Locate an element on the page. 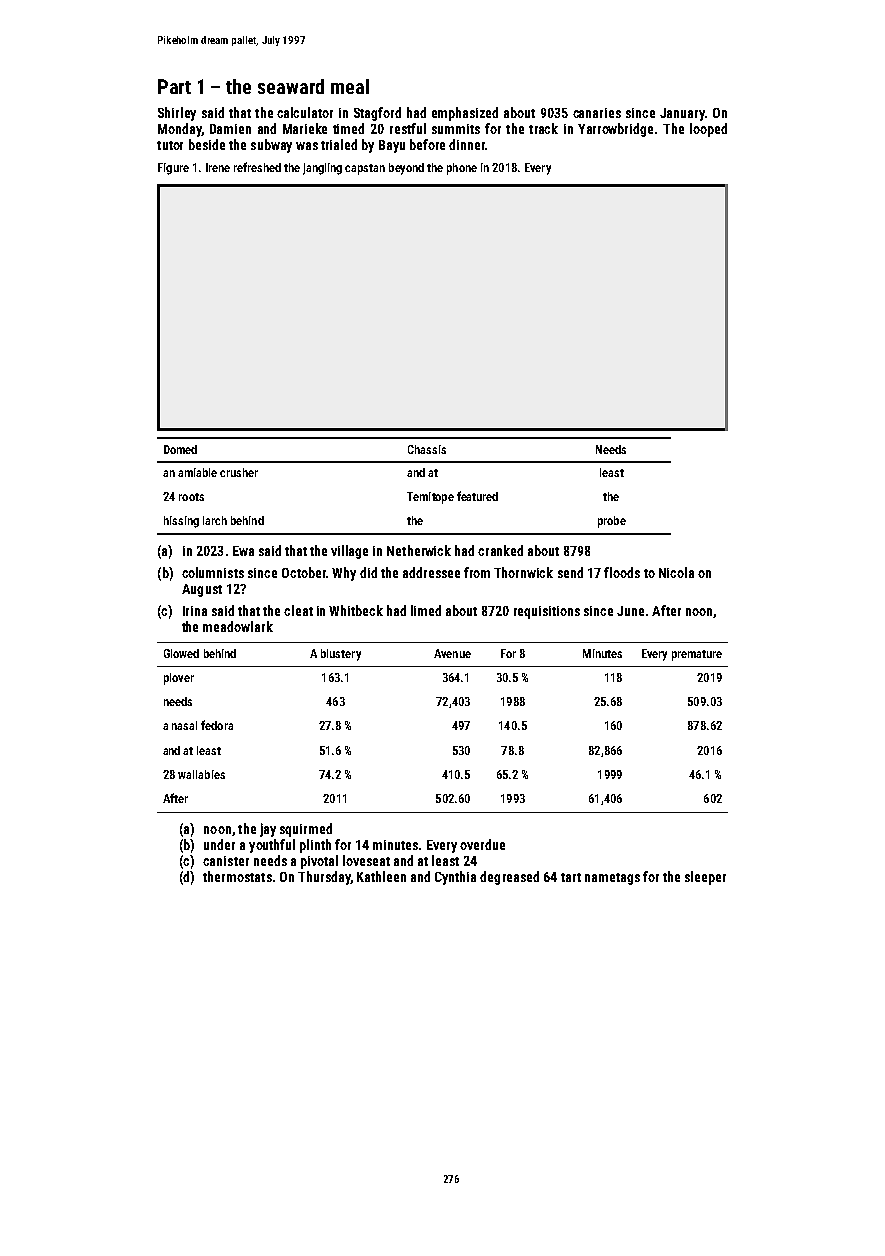 The image size is (885, 1256). canaries is located at coordinates (597, 113).
